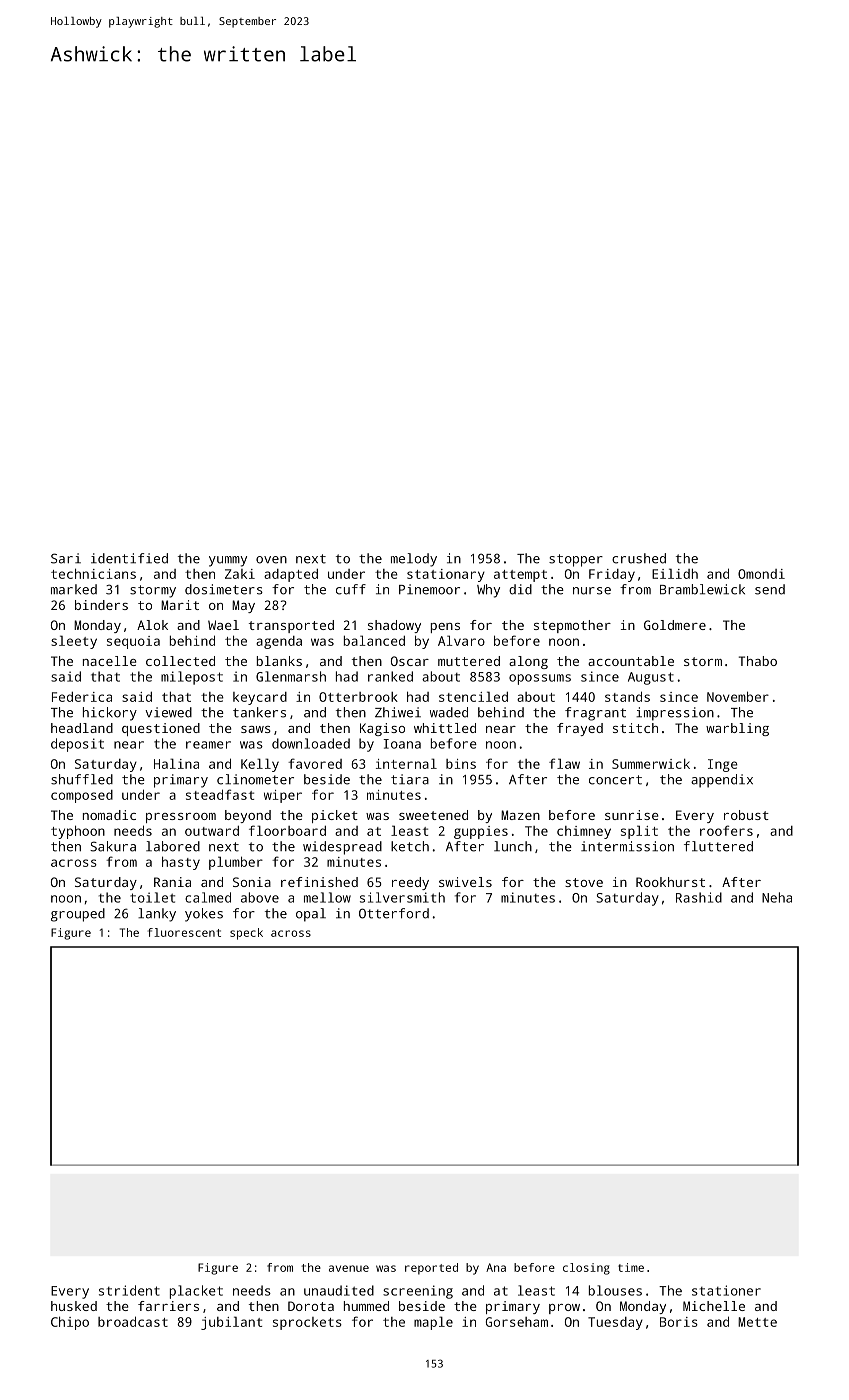 Image resolution: width=849 pixels, height=1400 pixels. I want to click on accountable, so click(631, 661).
